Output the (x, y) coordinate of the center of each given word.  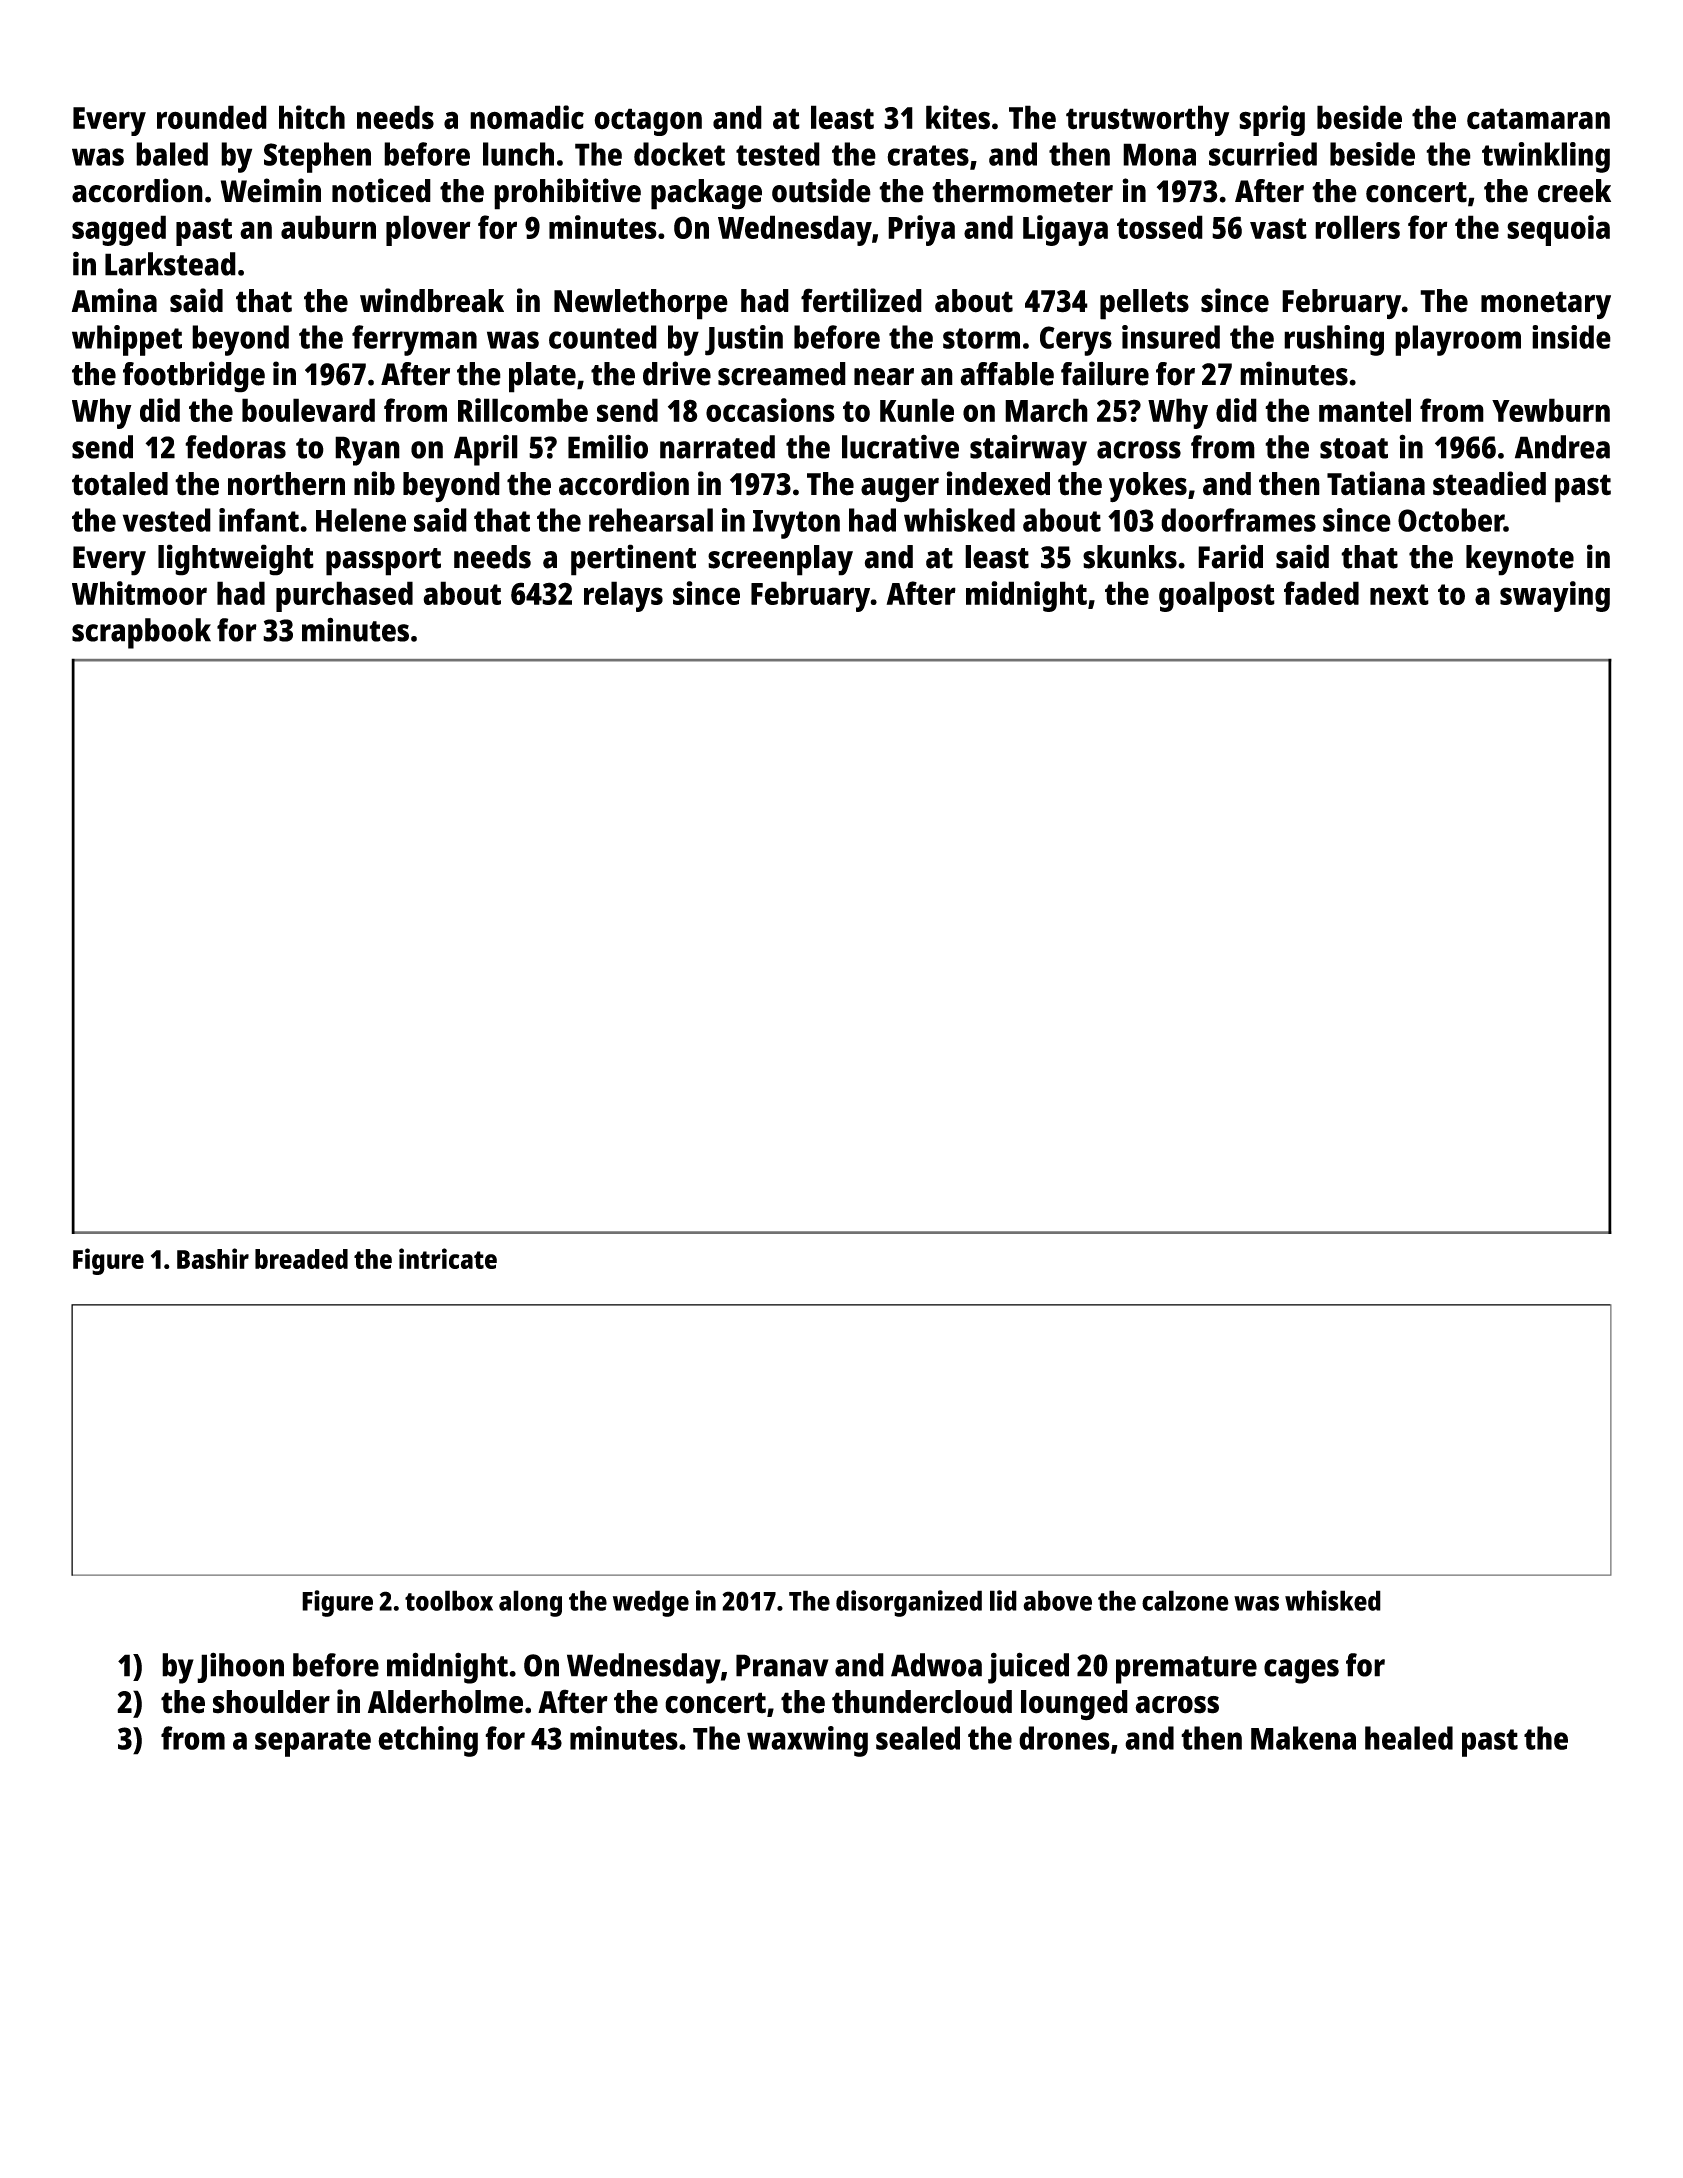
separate (313, 1743)
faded (1321, 593)
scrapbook (141, 633)
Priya (921, 230)
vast (1278, 228)
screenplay (780, 560)
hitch (312, 117)
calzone (1185, 1600)
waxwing (807, 1741)
